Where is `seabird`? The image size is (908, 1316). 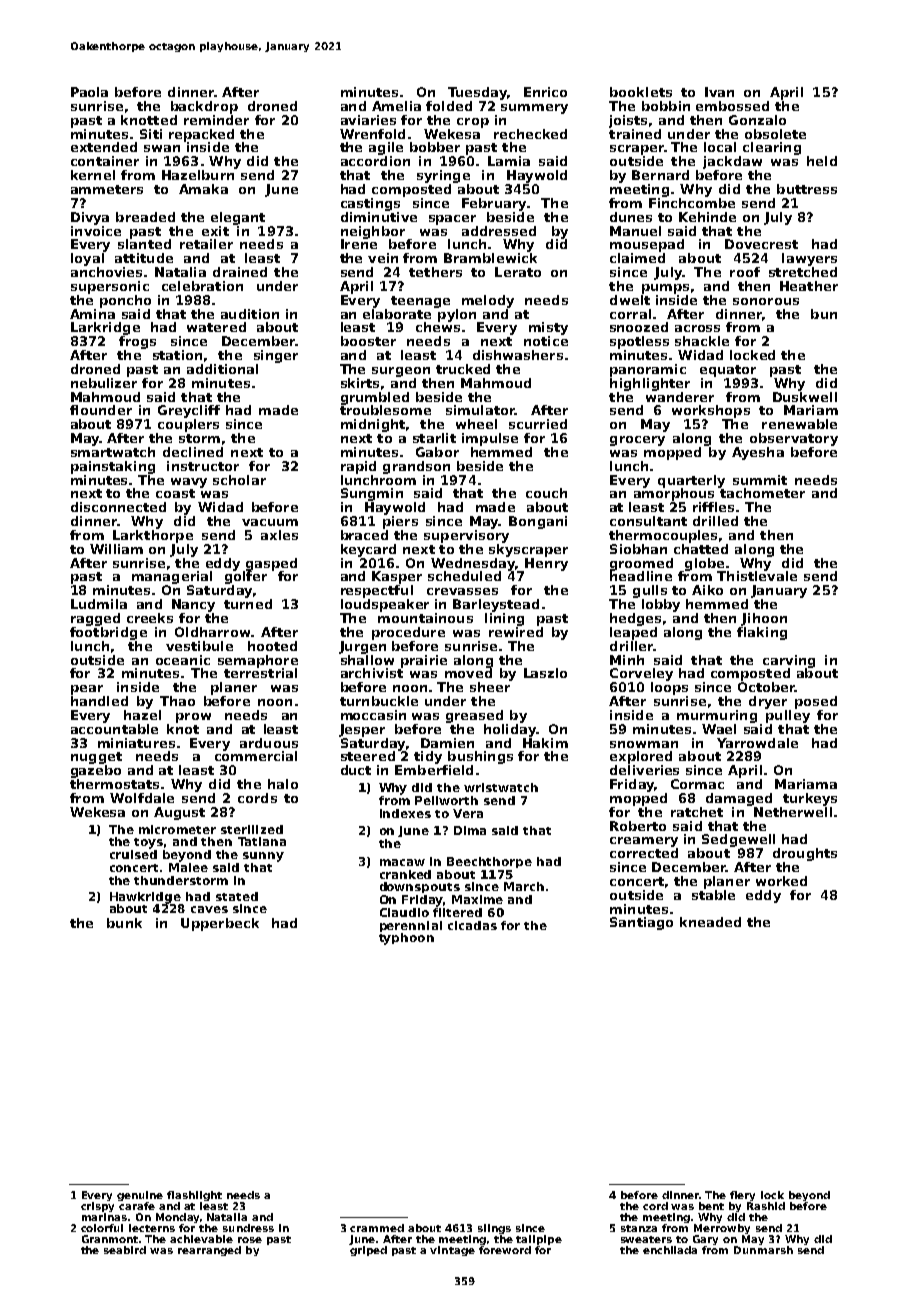
seabird is located at coordinates (125, 1250).
